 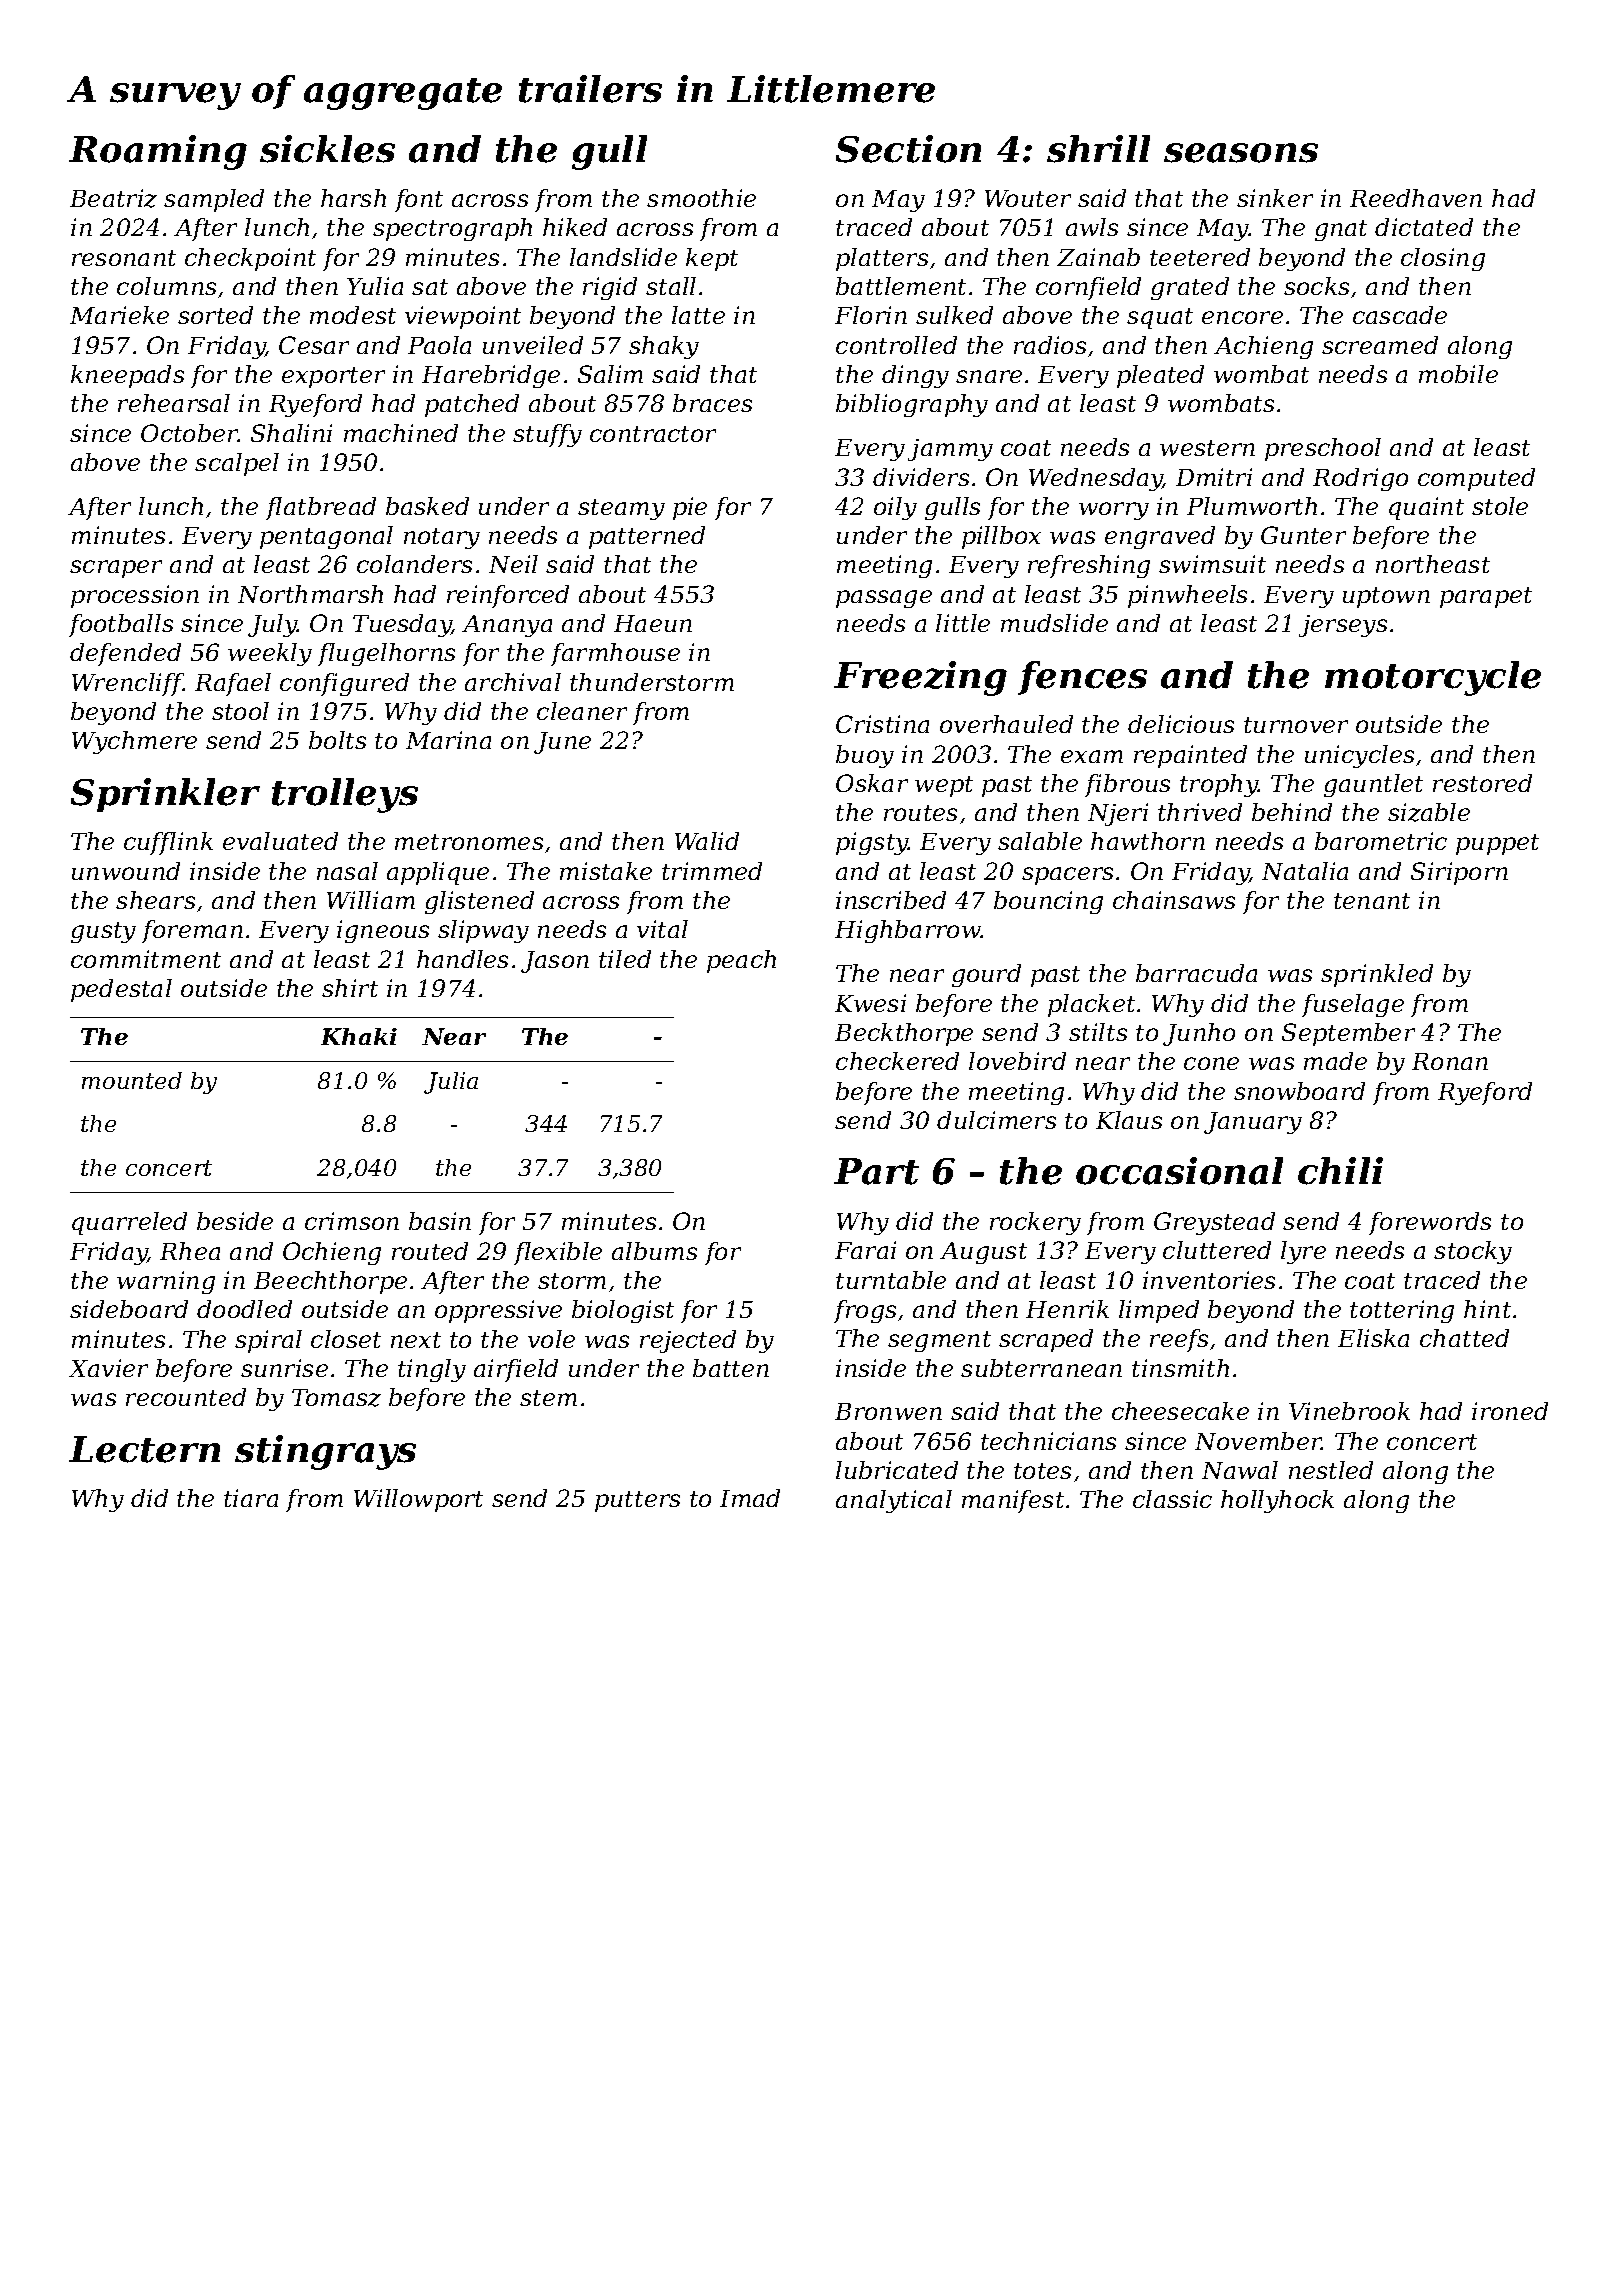 I want to click on passage, so click(x=884, y=599).
